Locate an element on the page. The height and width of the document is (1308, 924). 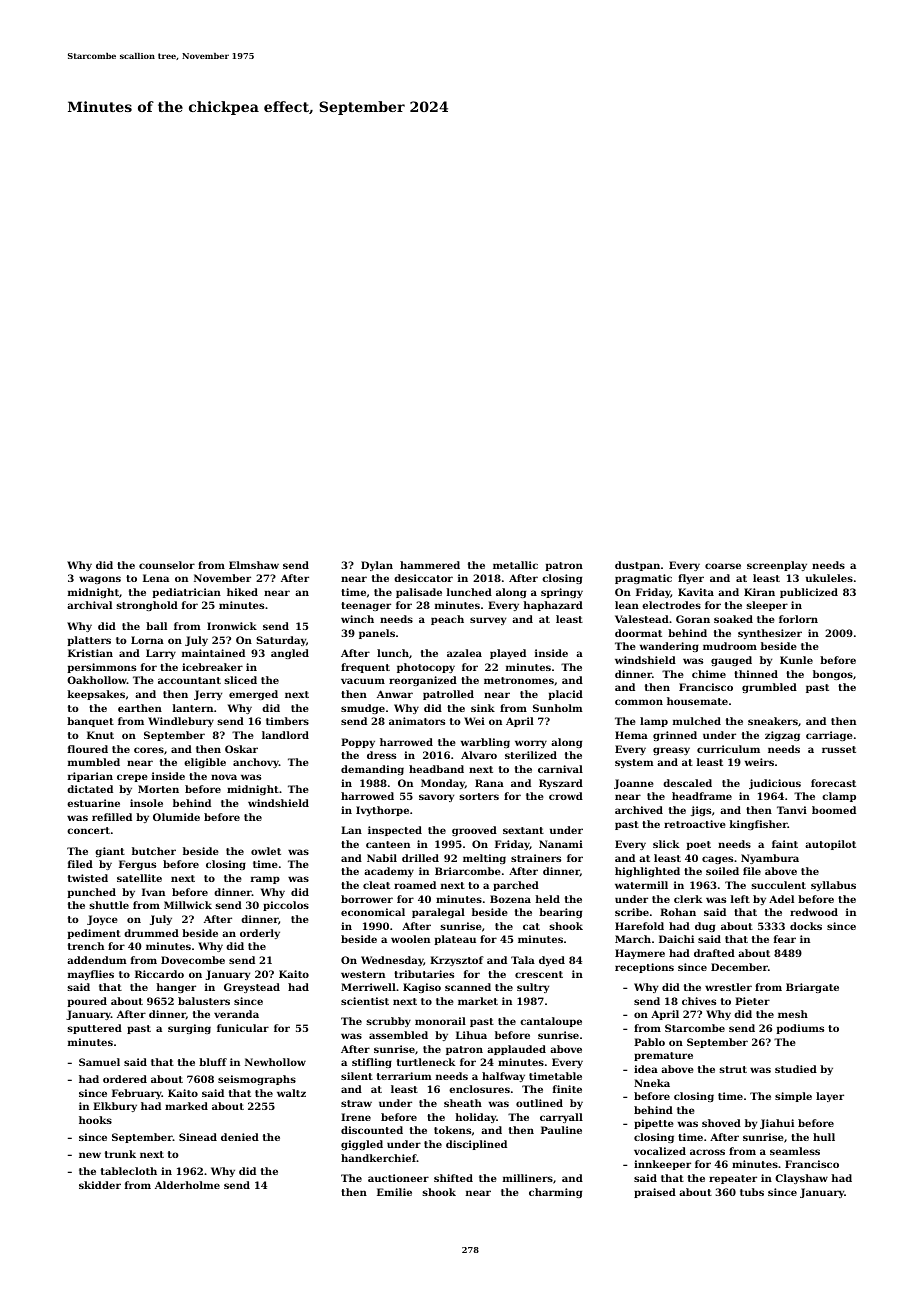
Alderholme is located at coordinates (187, 1185).
